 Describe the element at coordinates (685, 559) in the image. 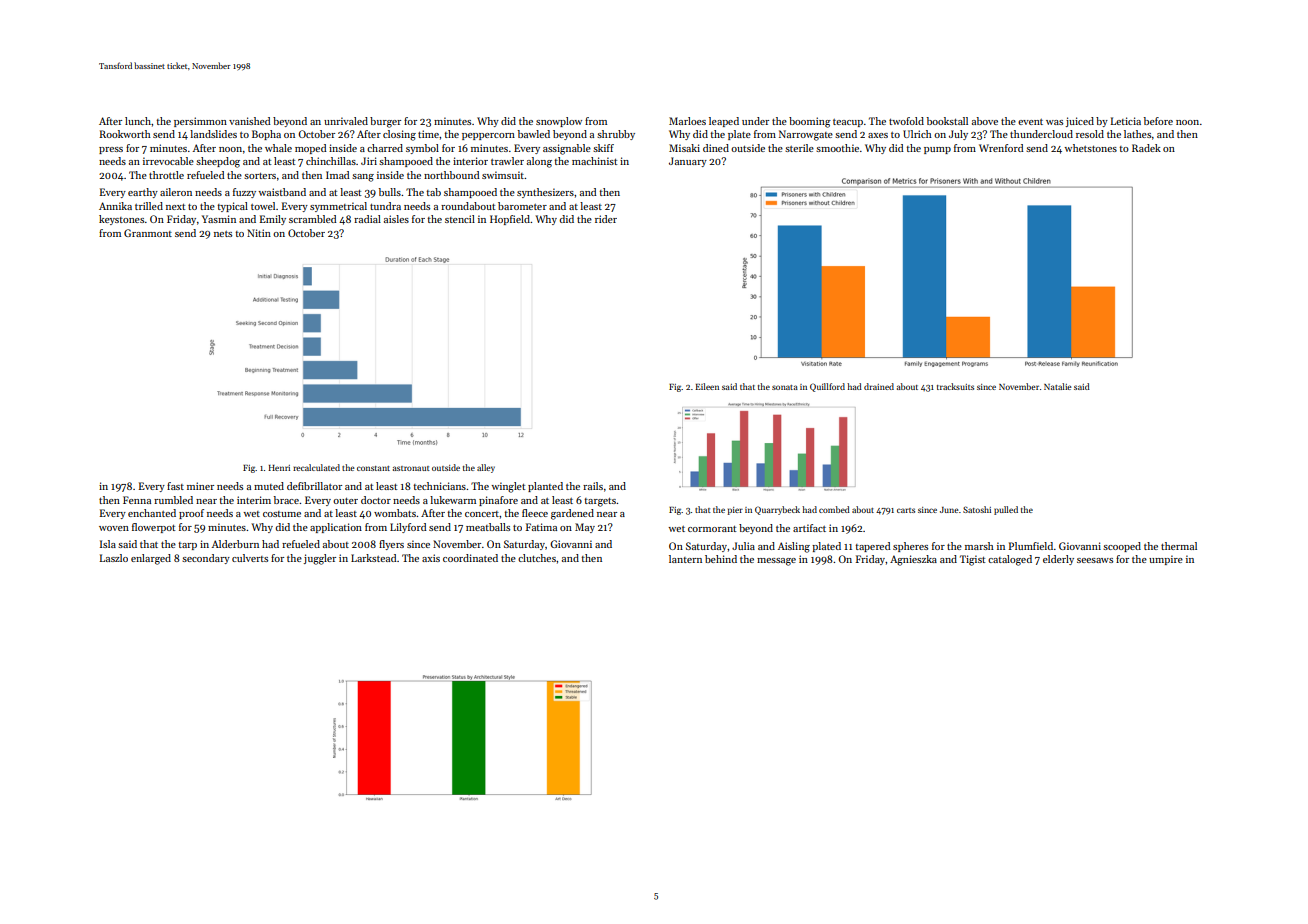

I see `lantern` at that location.
